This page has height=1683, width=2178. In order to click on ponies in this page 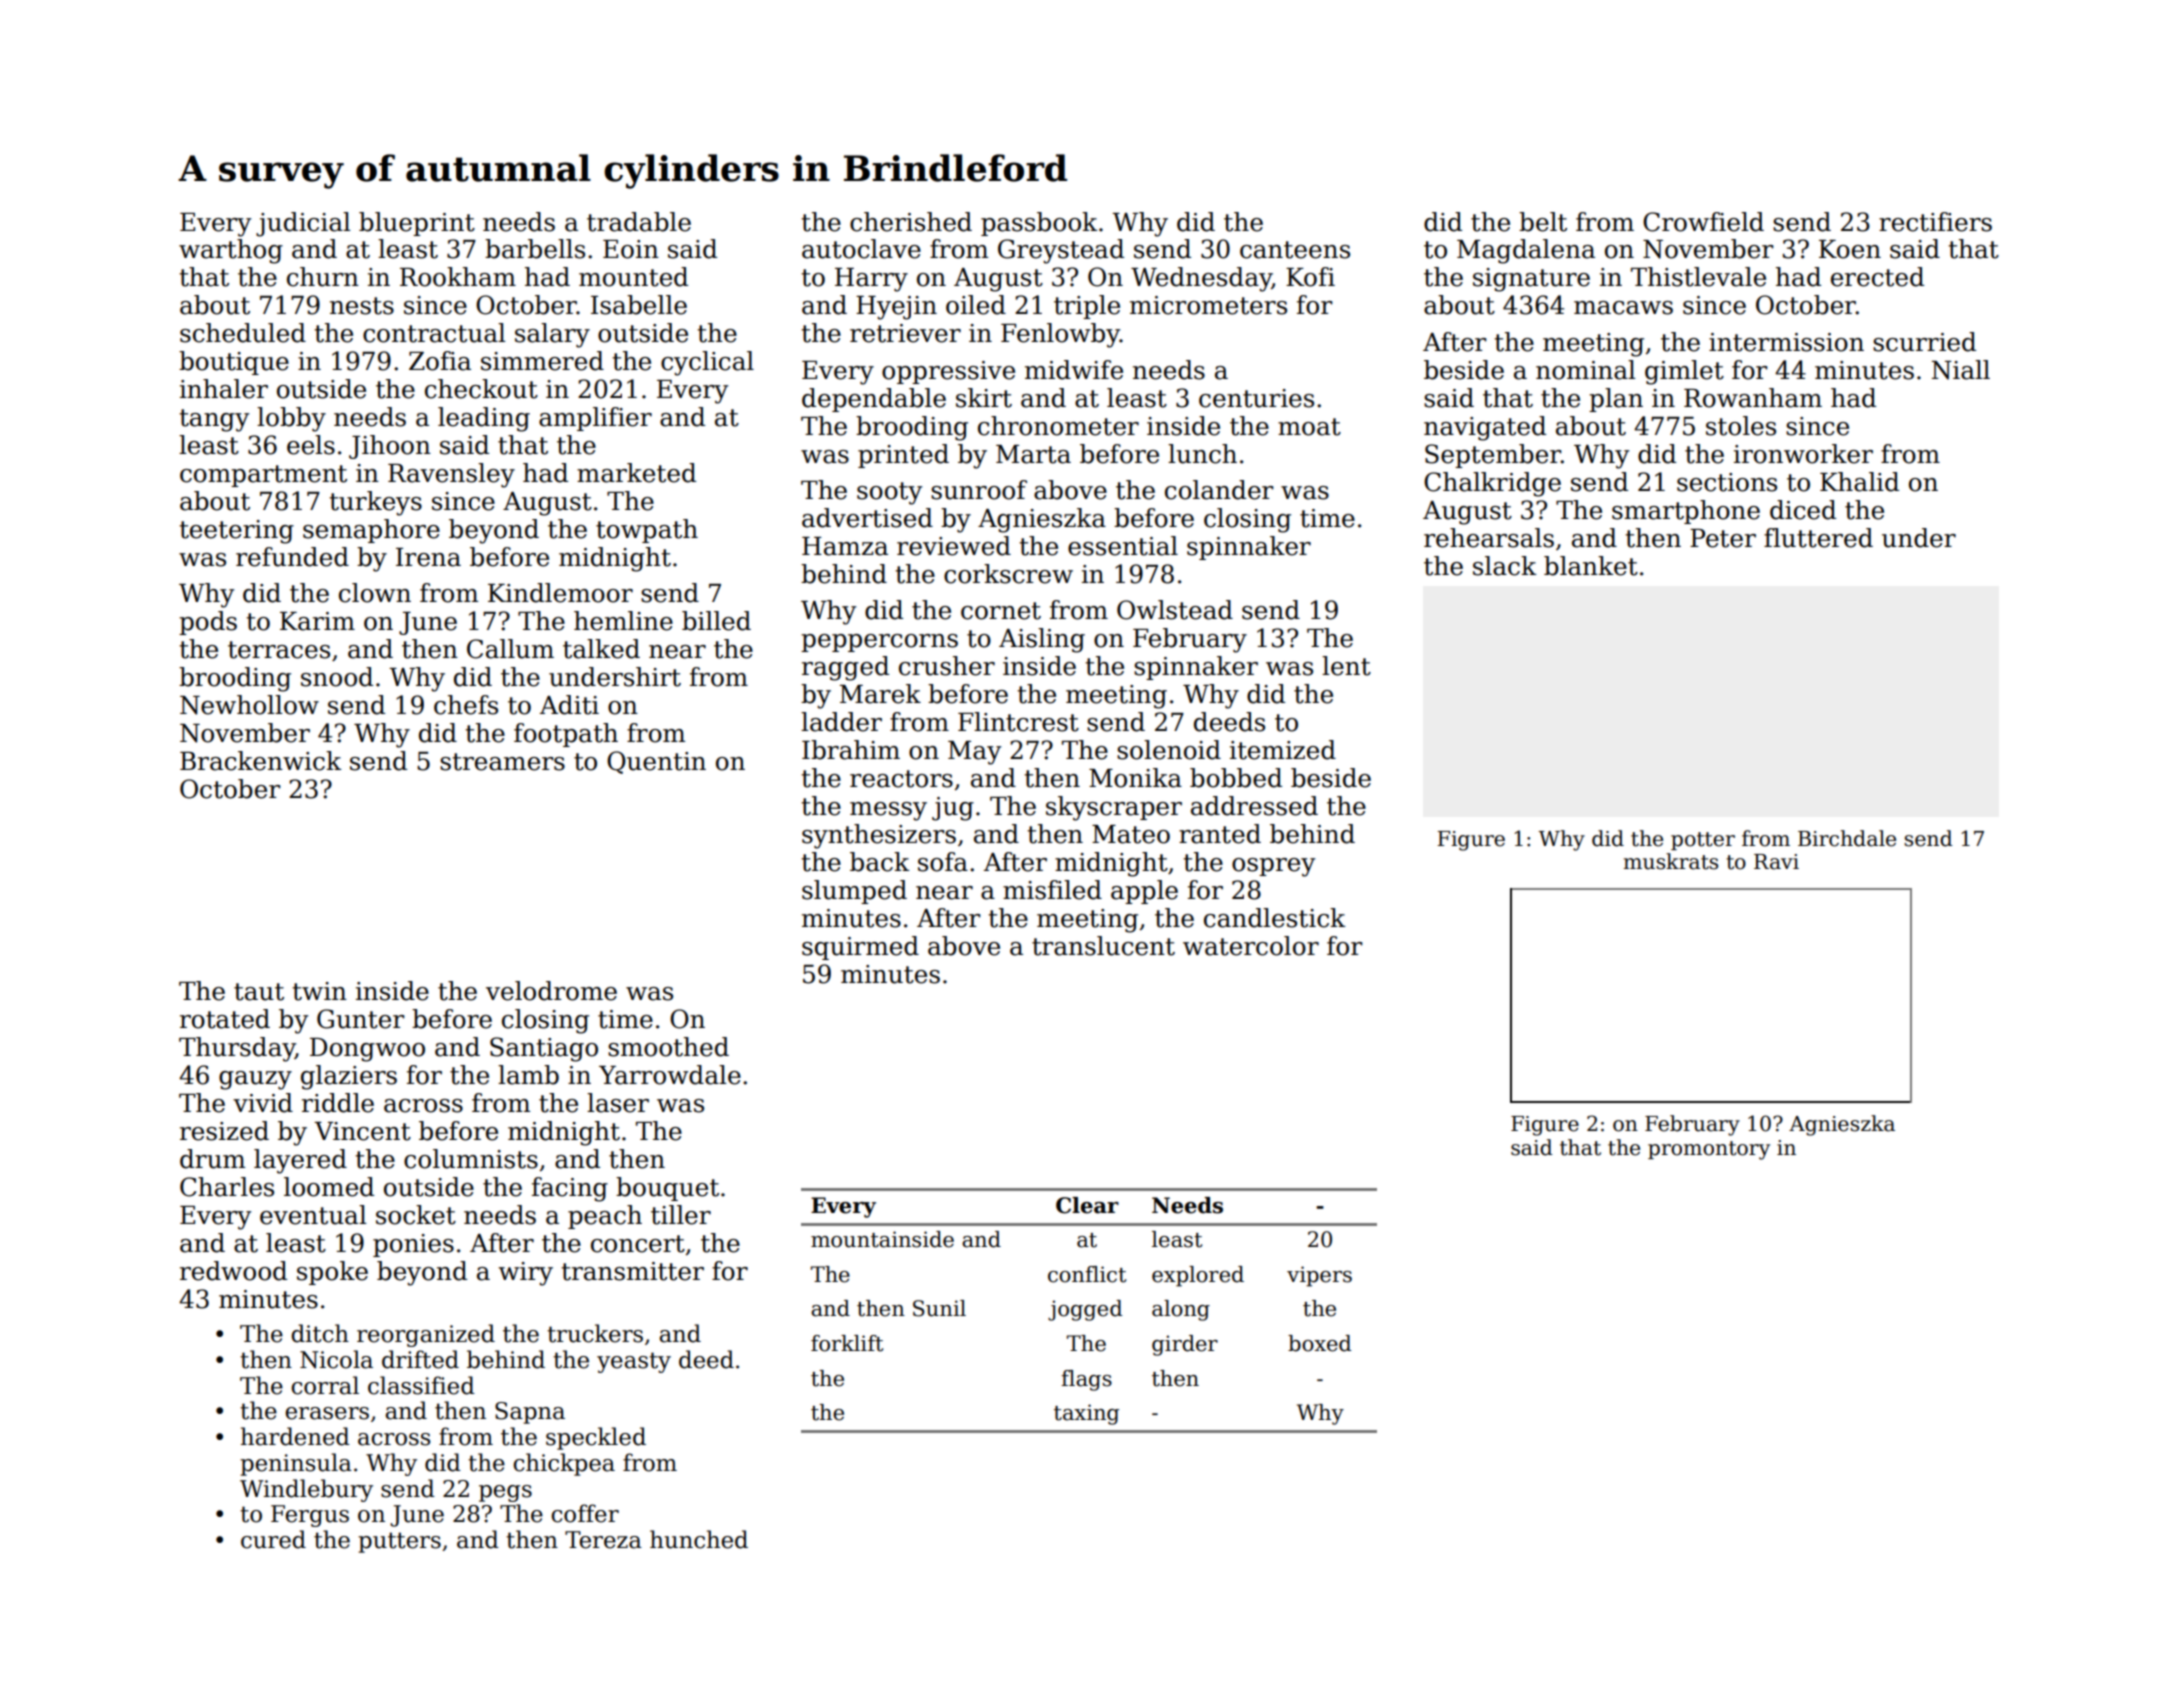, I will do `click(413, 1245)`.
